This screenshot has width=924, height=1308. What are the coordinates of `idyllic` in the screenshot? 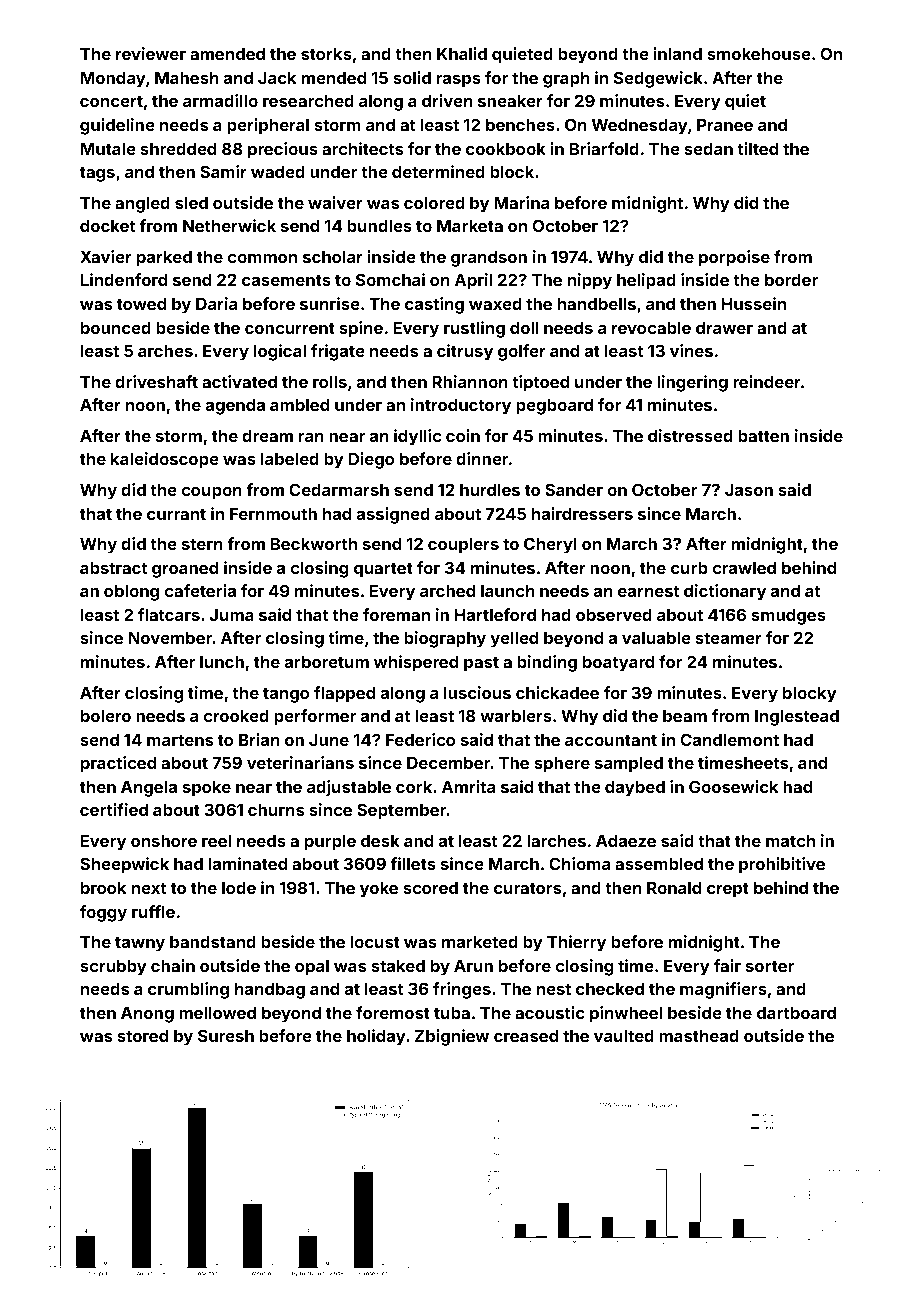 It's located at (417, 437).
